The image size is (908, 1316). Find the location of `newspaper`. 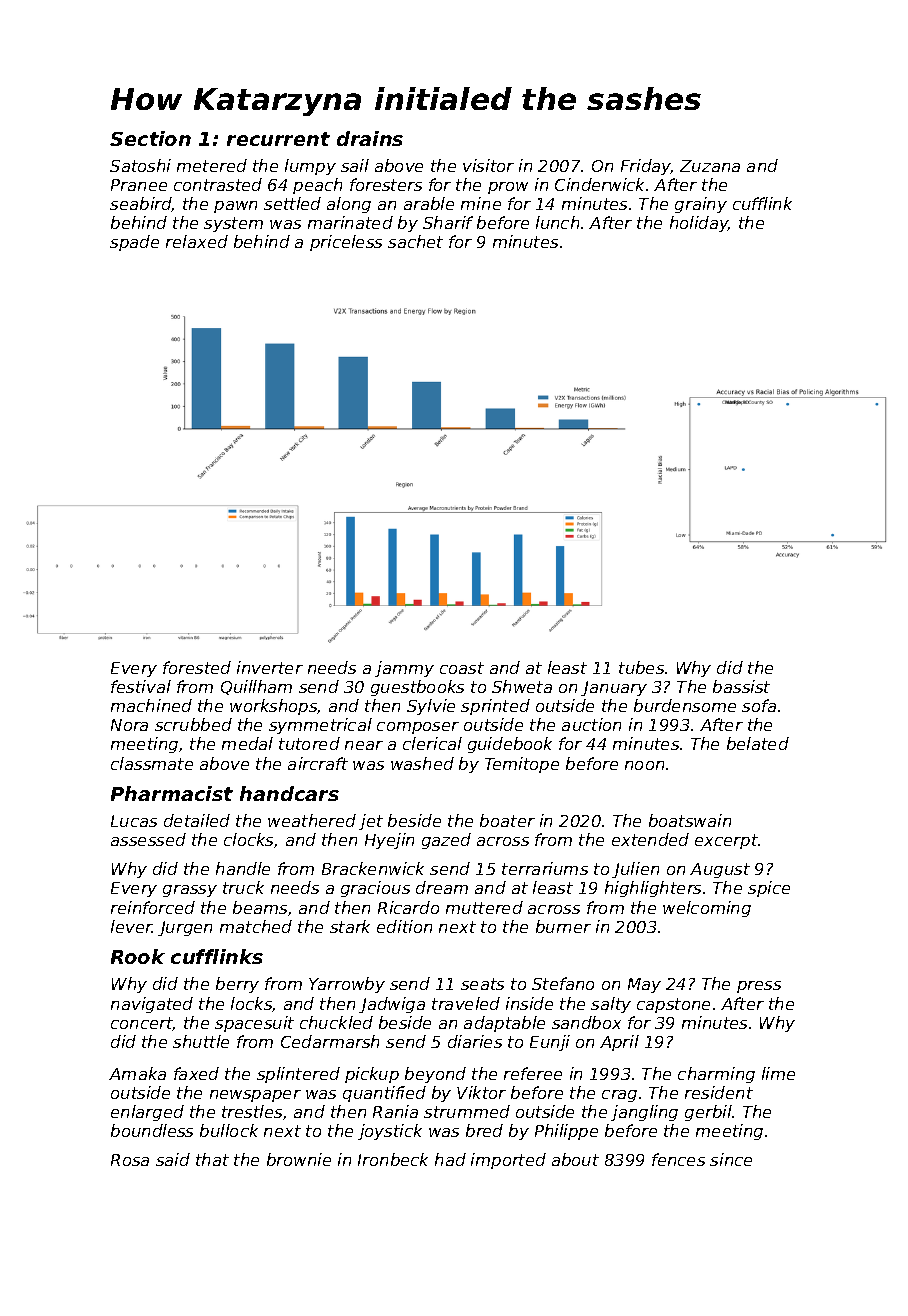

newspaper is located at coordinates (255, 1096).
